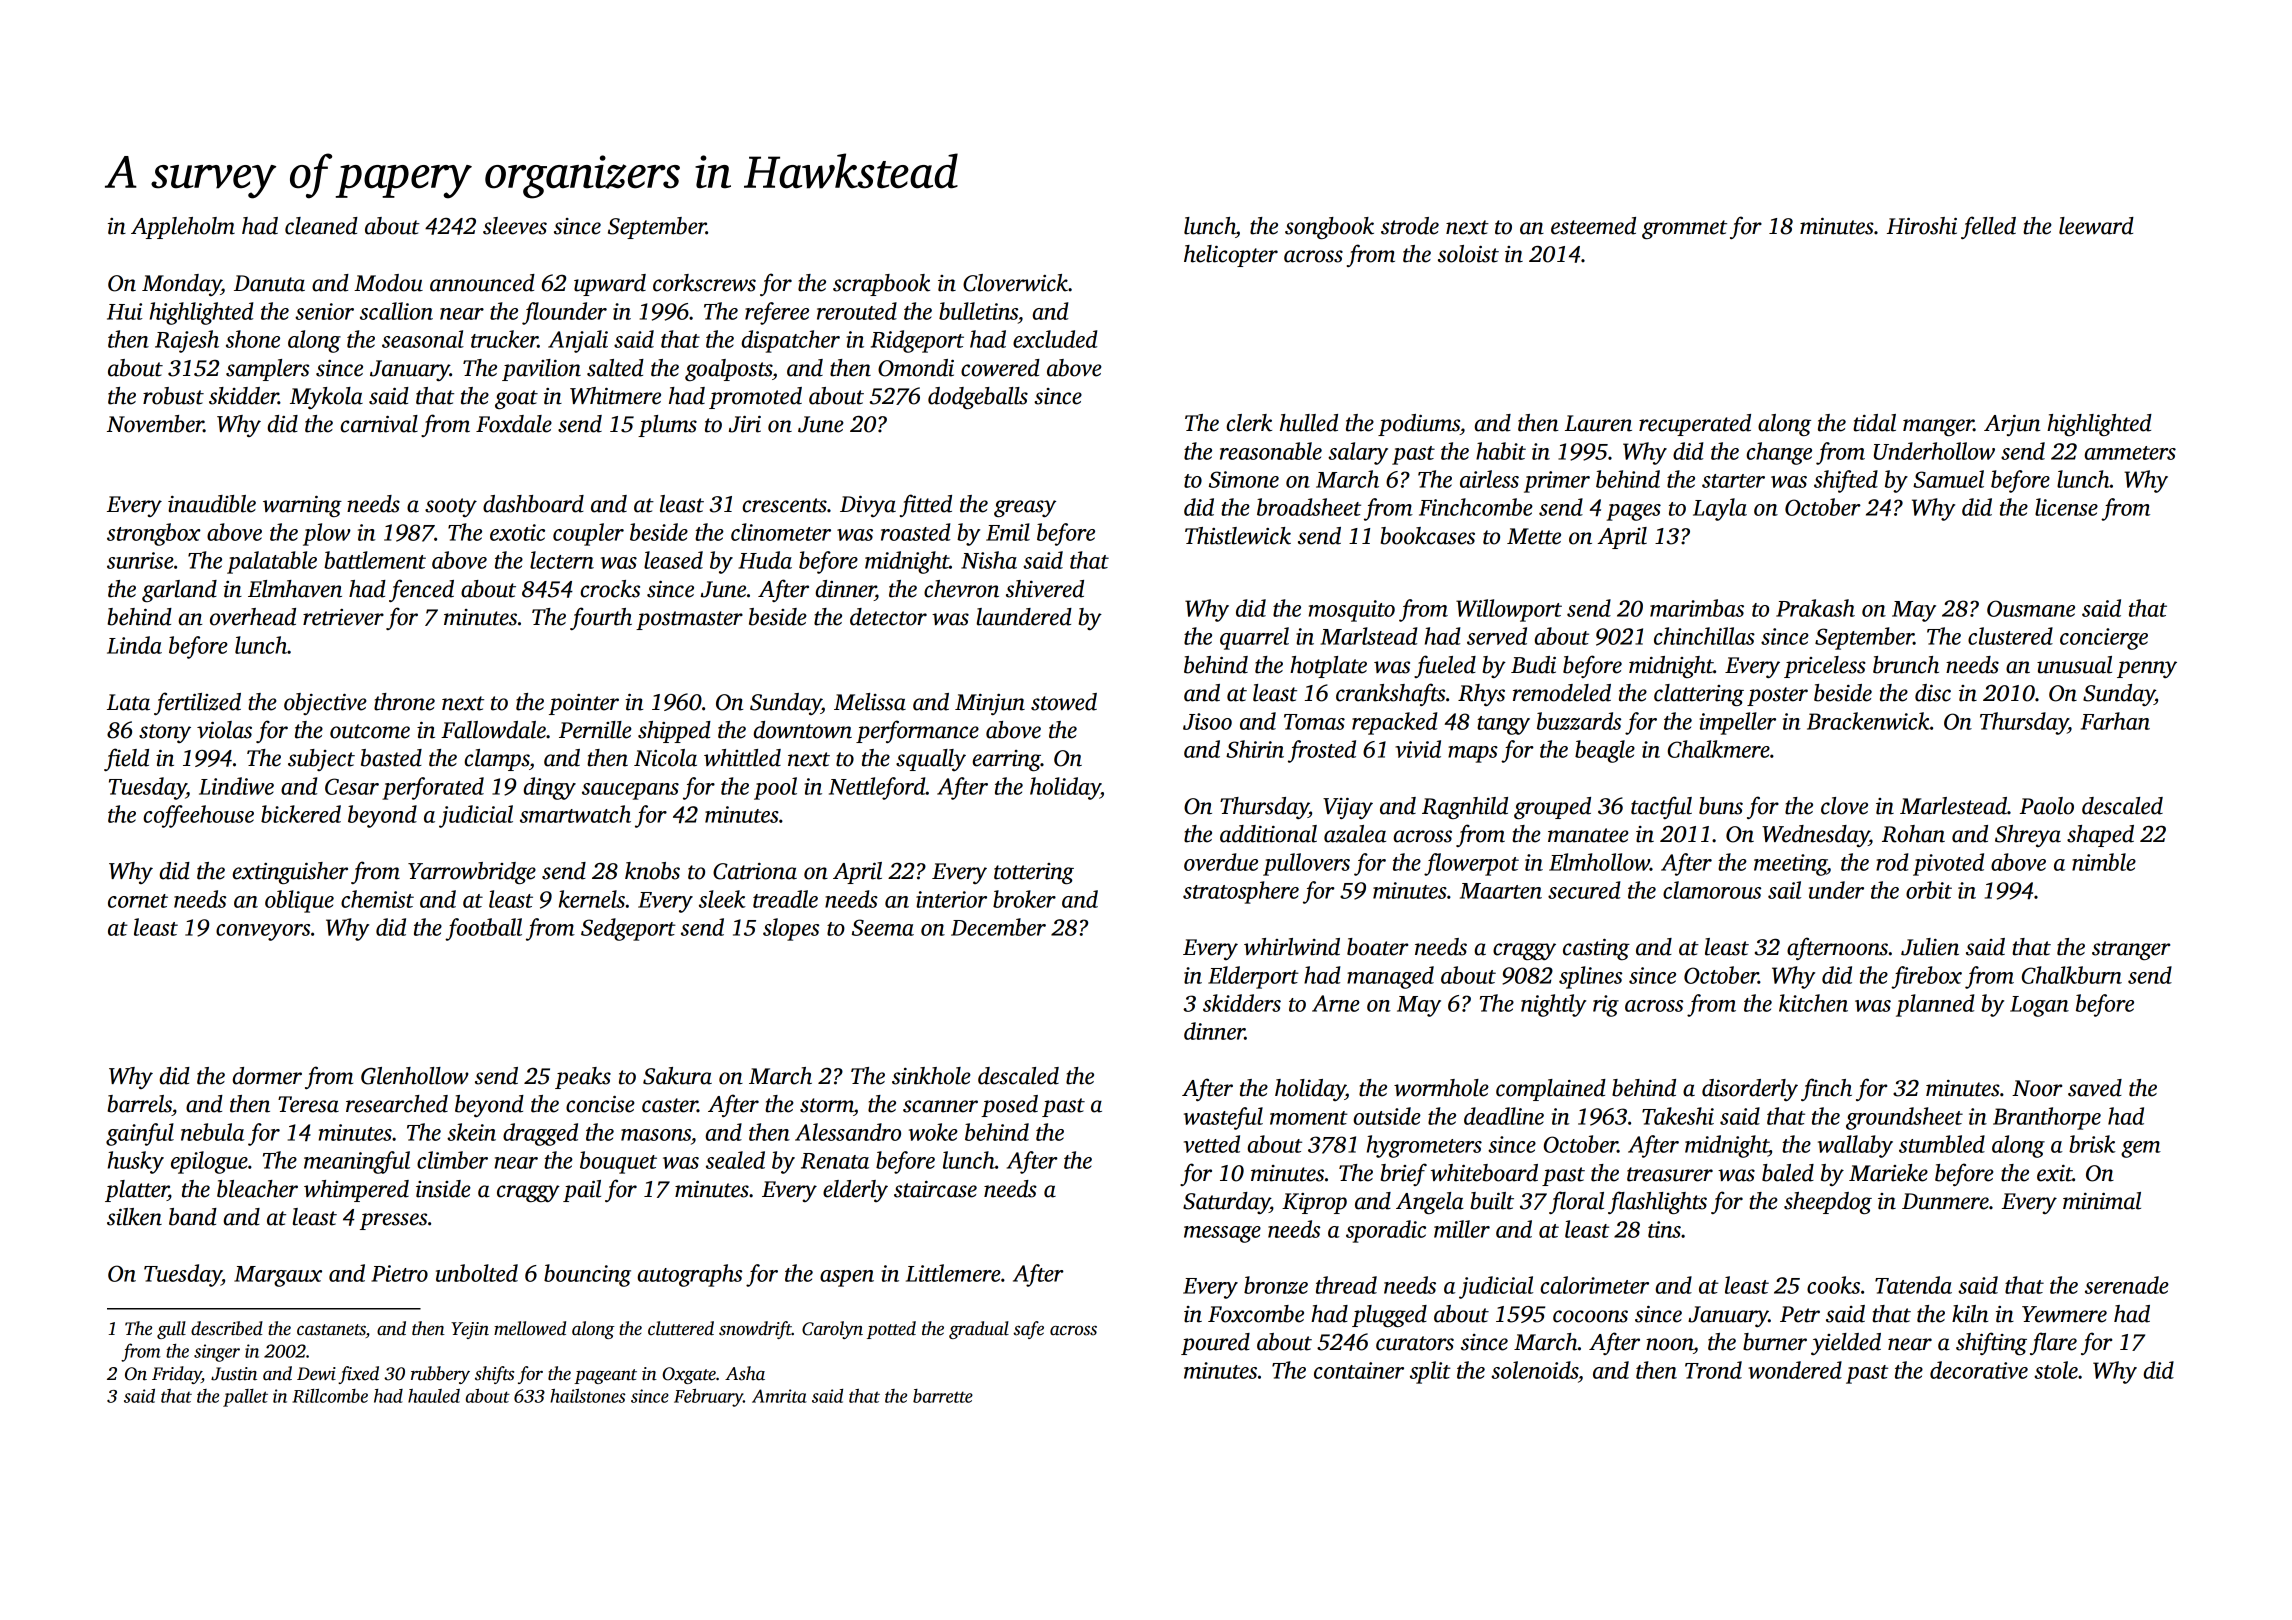 The width and height of the screenshot is (2292, 1620). I want to click on meeting, so click(1790, 865).
